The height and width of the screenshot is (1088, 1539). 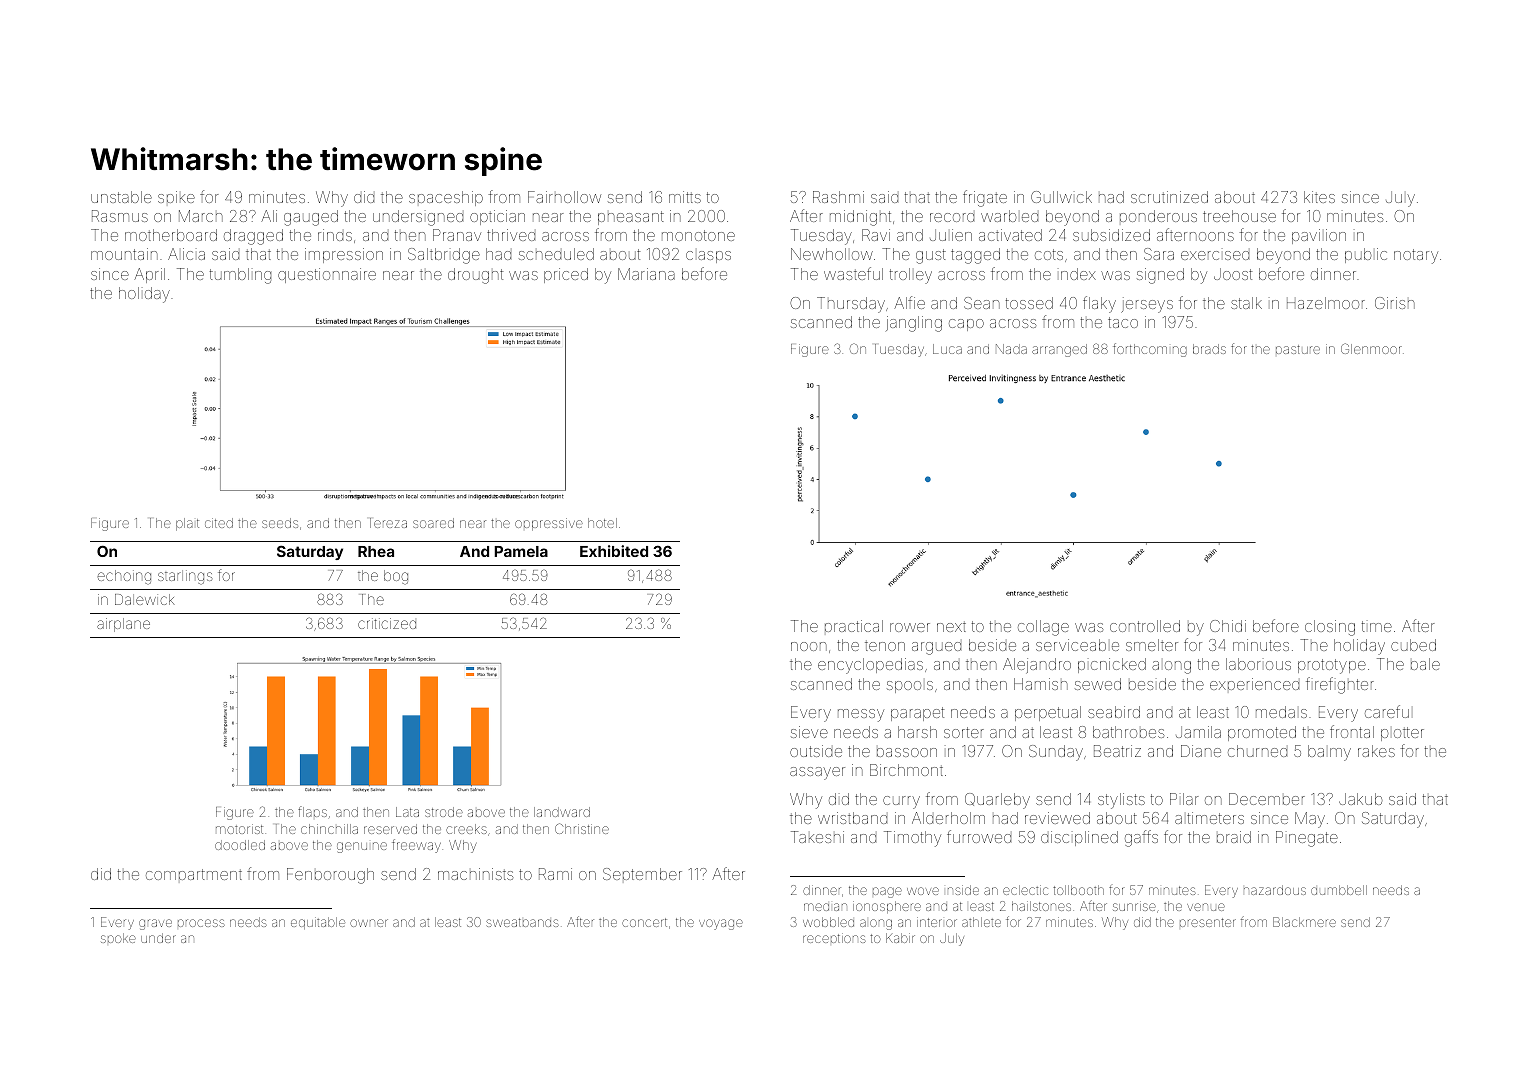 I want to click on sweatbands, so click(x=522, y=922).
